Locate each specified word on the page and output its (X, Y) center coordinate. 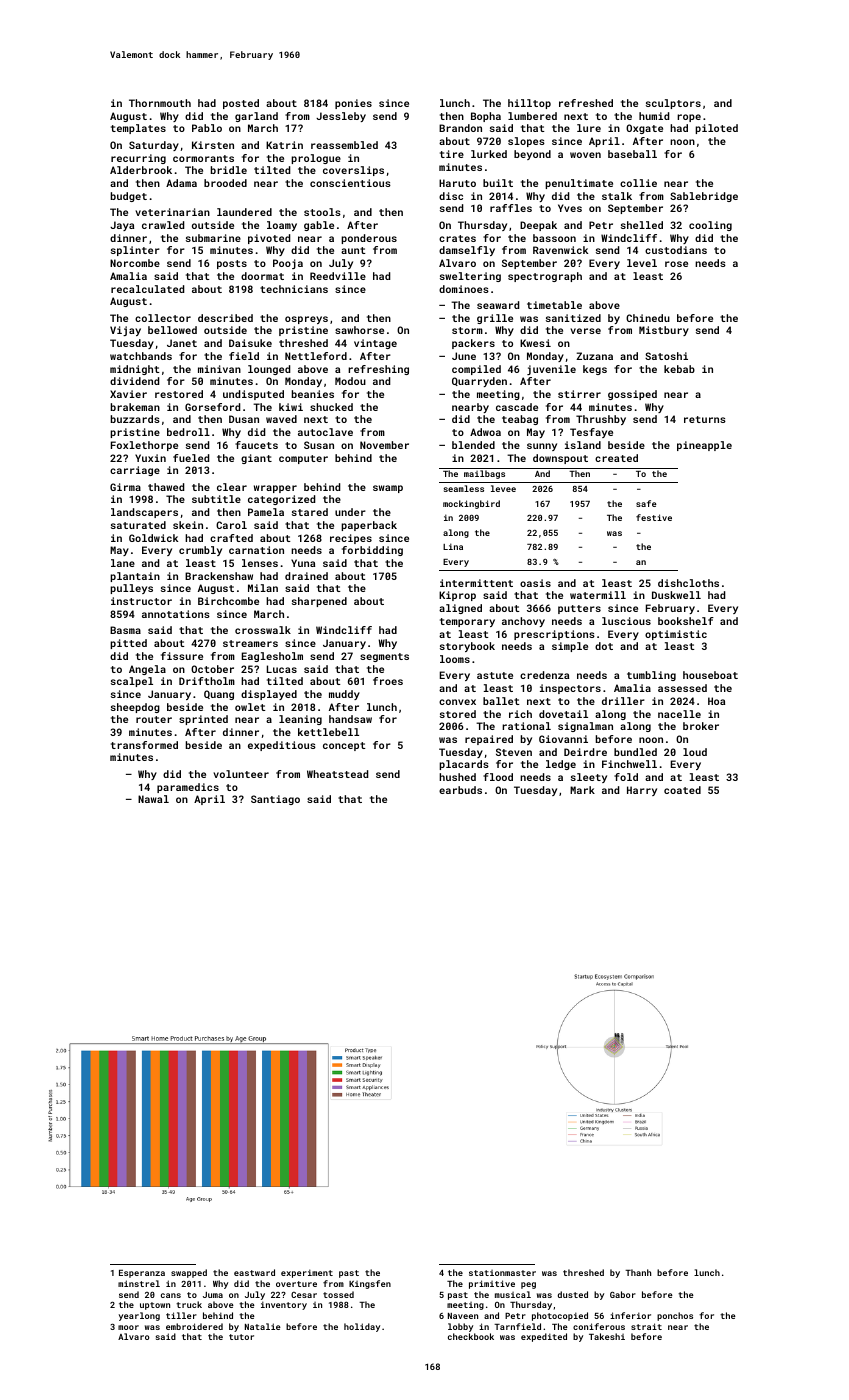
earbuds (460, 790)
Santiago (275, 800)
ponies (353, 104)
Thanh (638, 1272)
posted (241, 104)
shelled (642, 225)
